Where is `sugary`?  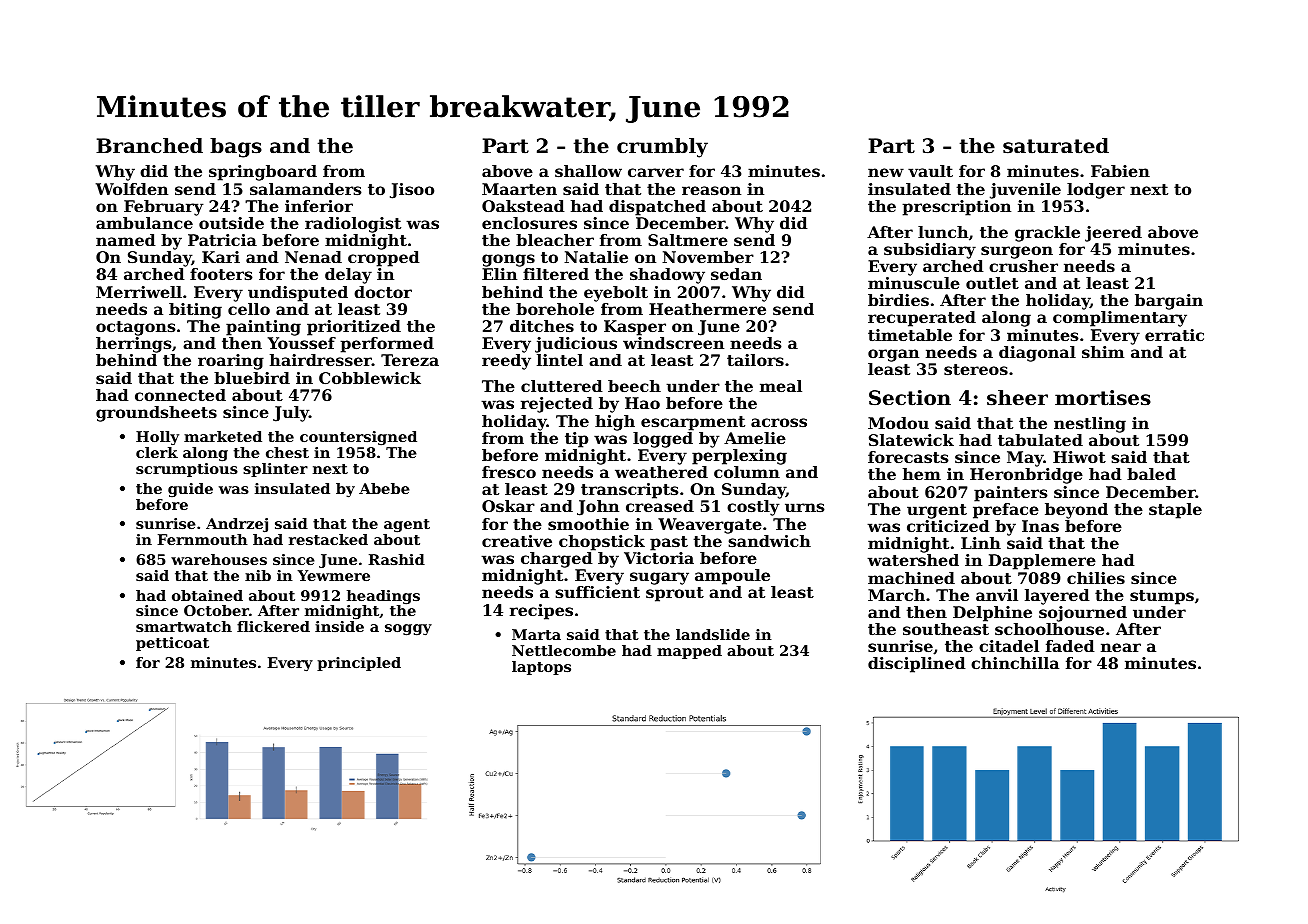 sugary is located at coordinates (659, 578).
